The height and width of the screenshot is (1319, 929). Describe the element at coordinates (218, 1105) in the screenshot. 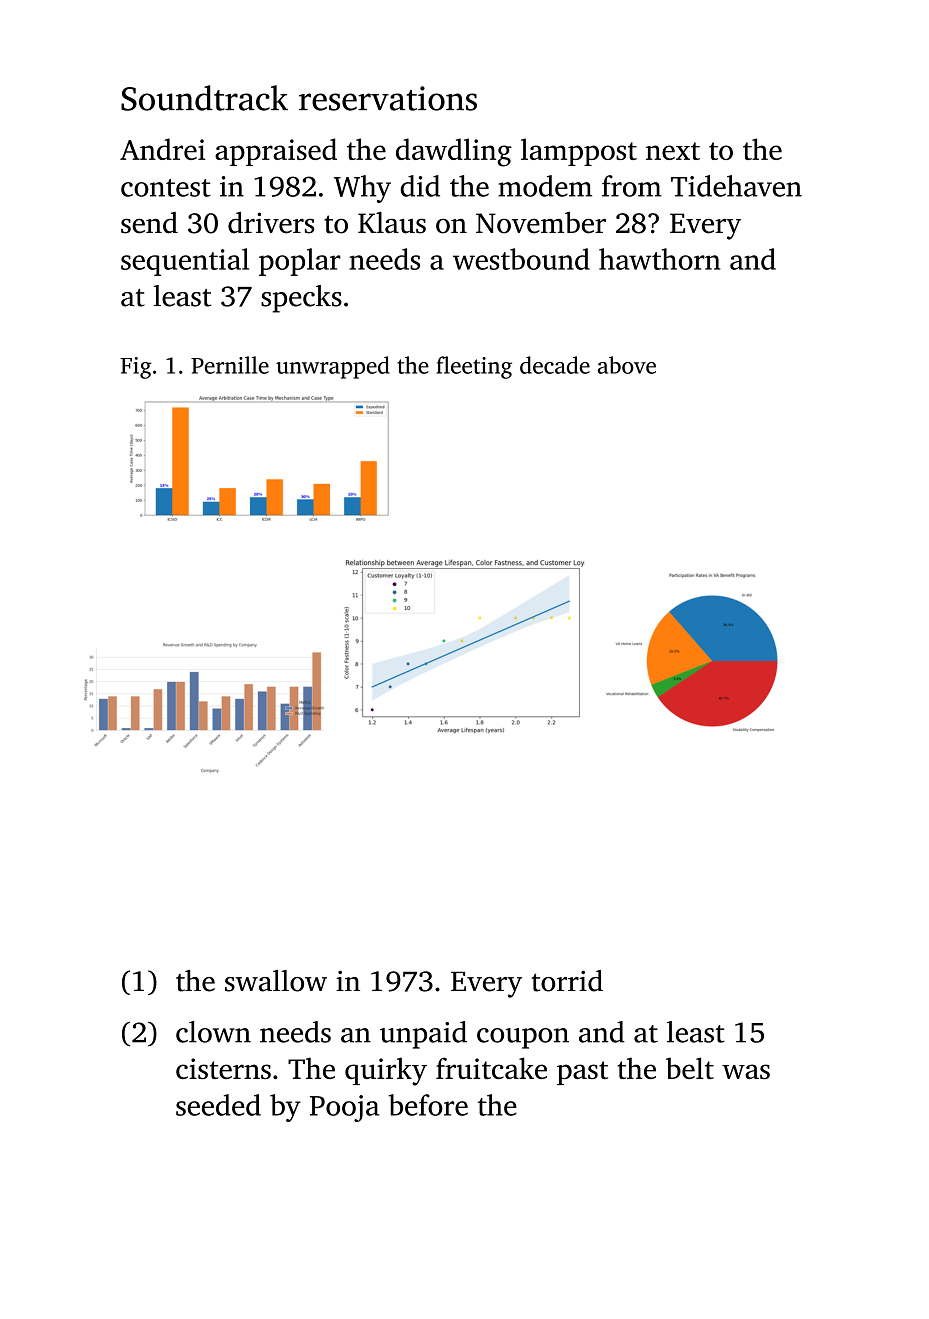

I see `seeded` at that location.
